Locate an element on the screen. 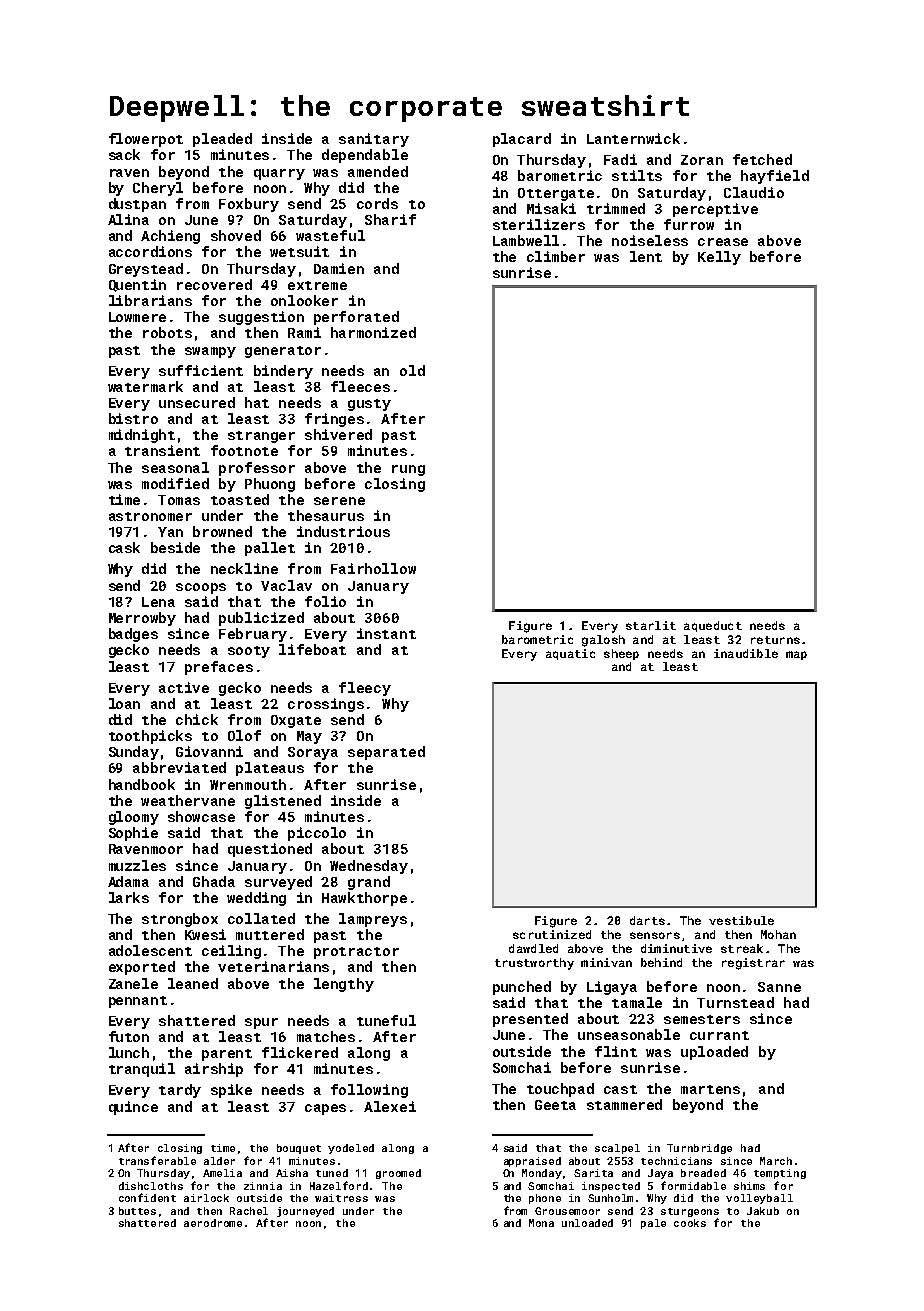  Kelly is located at coordinates (719, 258).
